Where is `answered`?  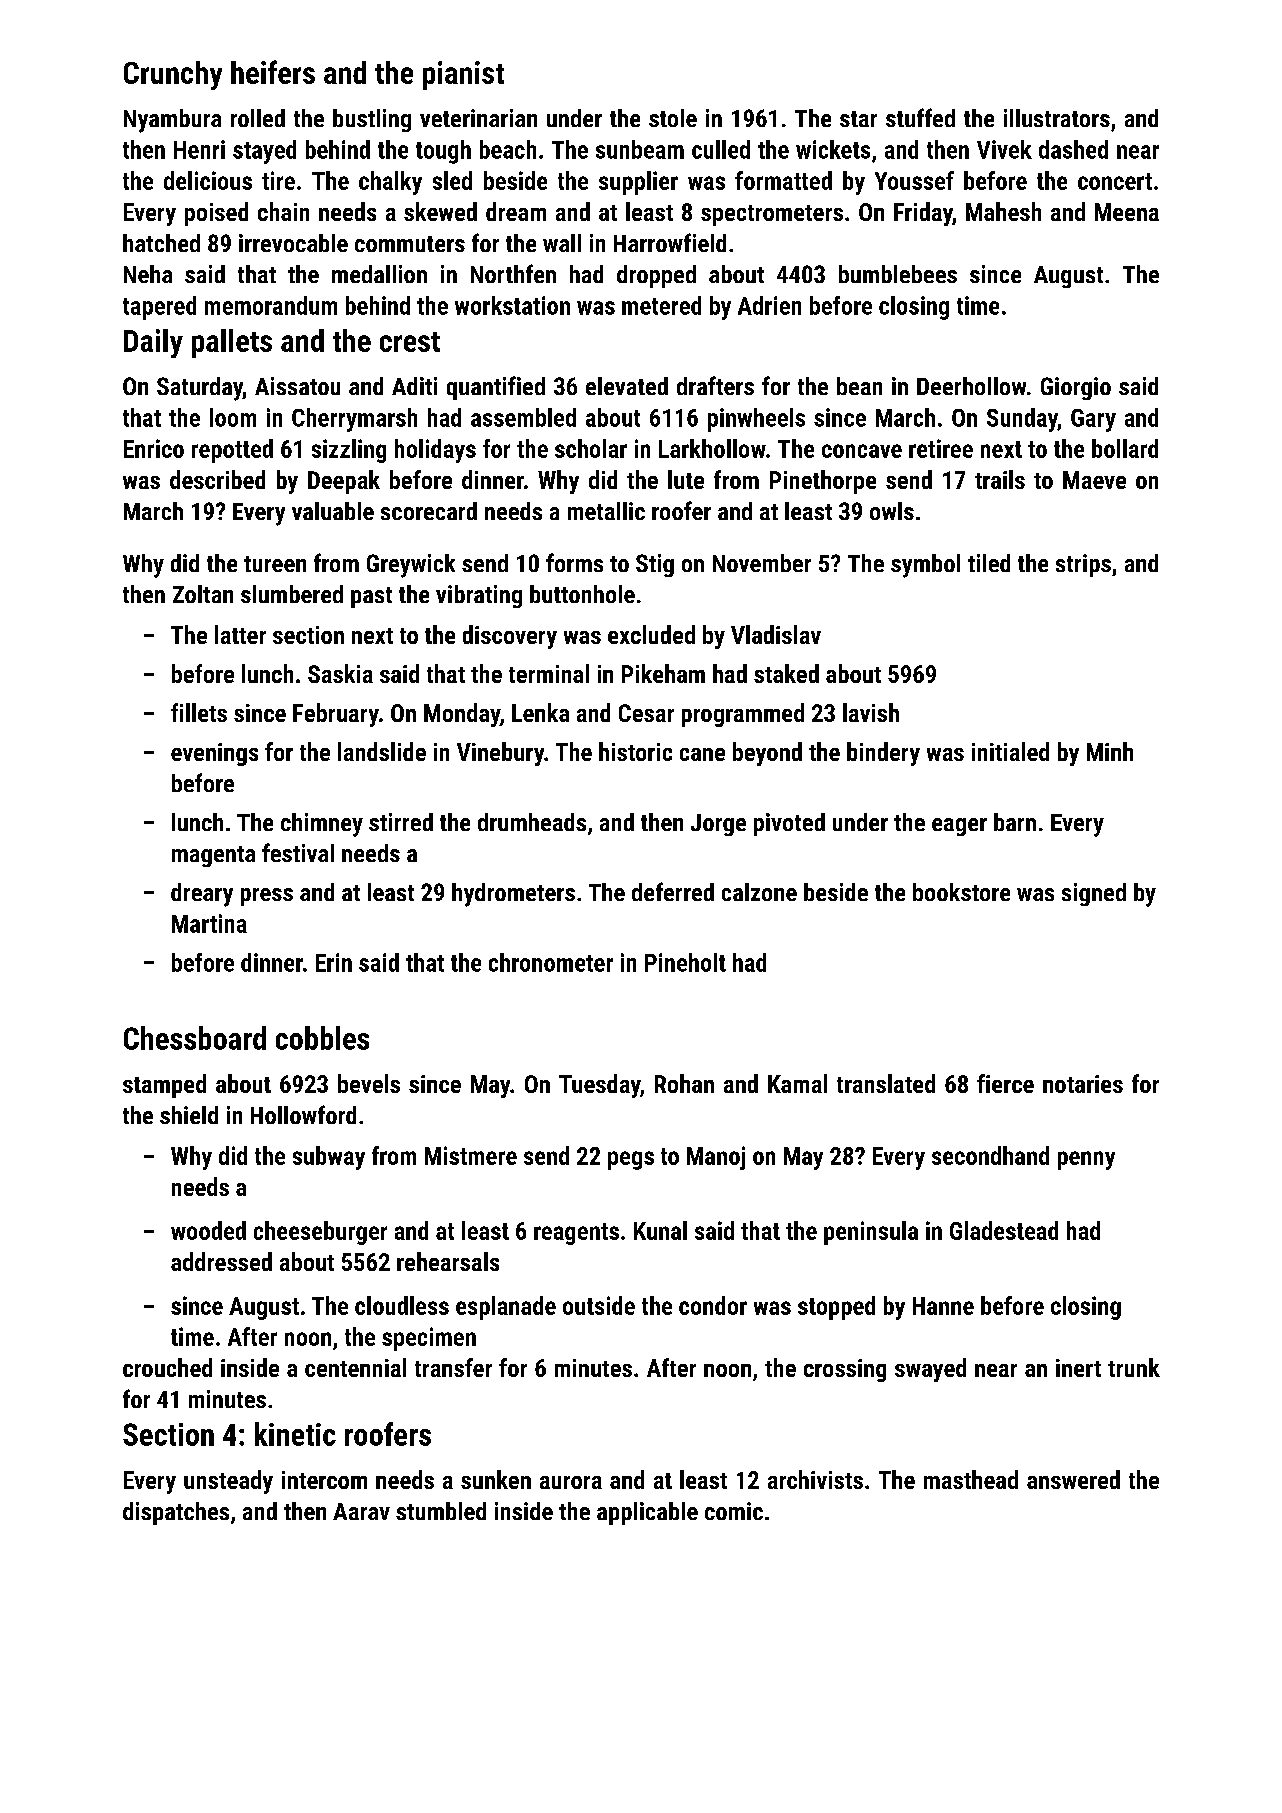
answered is located at coordinates (1073, 1479).
